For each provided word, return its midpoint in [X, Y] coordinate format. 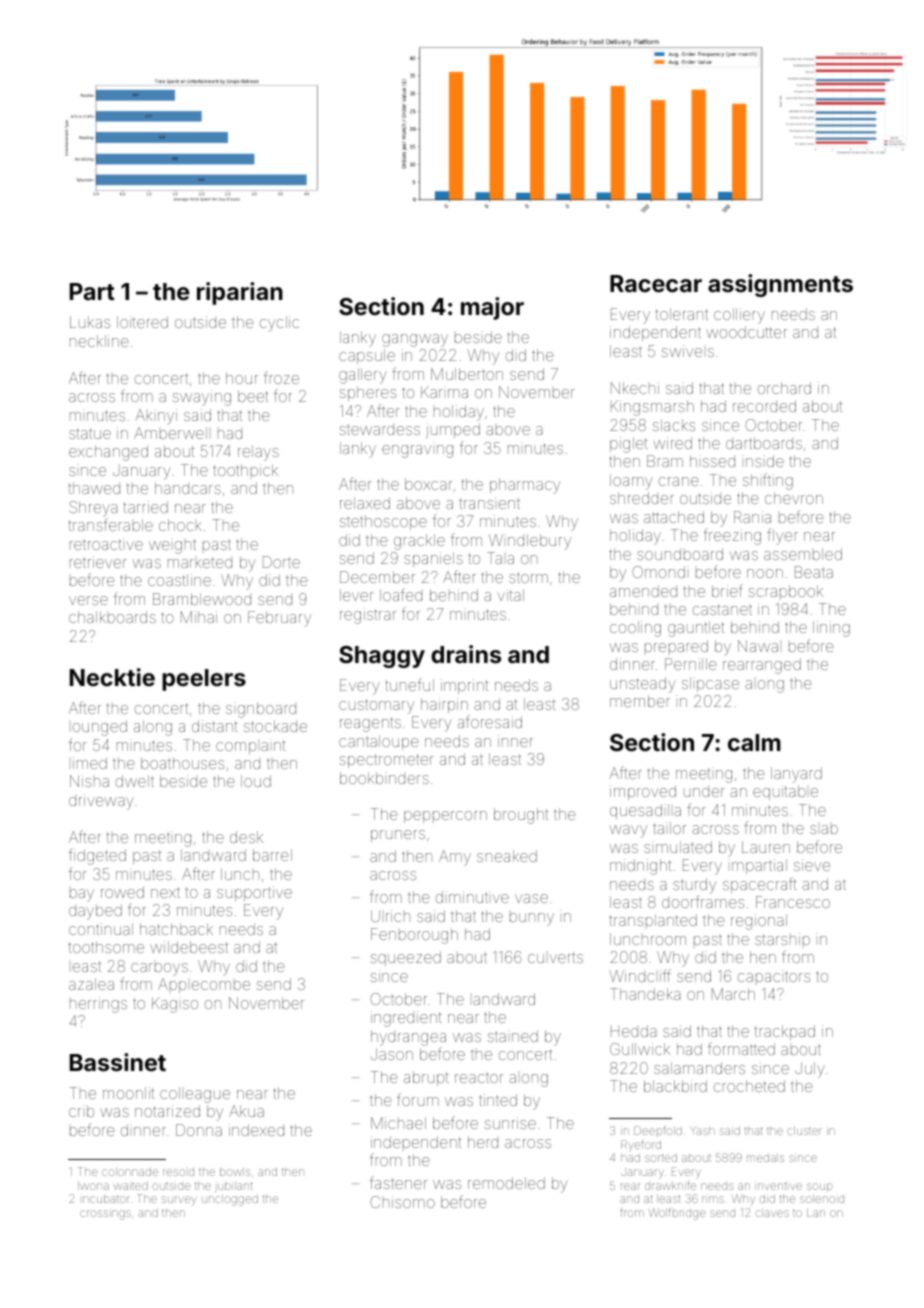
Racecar [656, 283]
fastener [398, 1182]
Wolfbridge [677, 1214]
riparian [240, 293]
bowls [235, 1172]
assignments [780, 285]
